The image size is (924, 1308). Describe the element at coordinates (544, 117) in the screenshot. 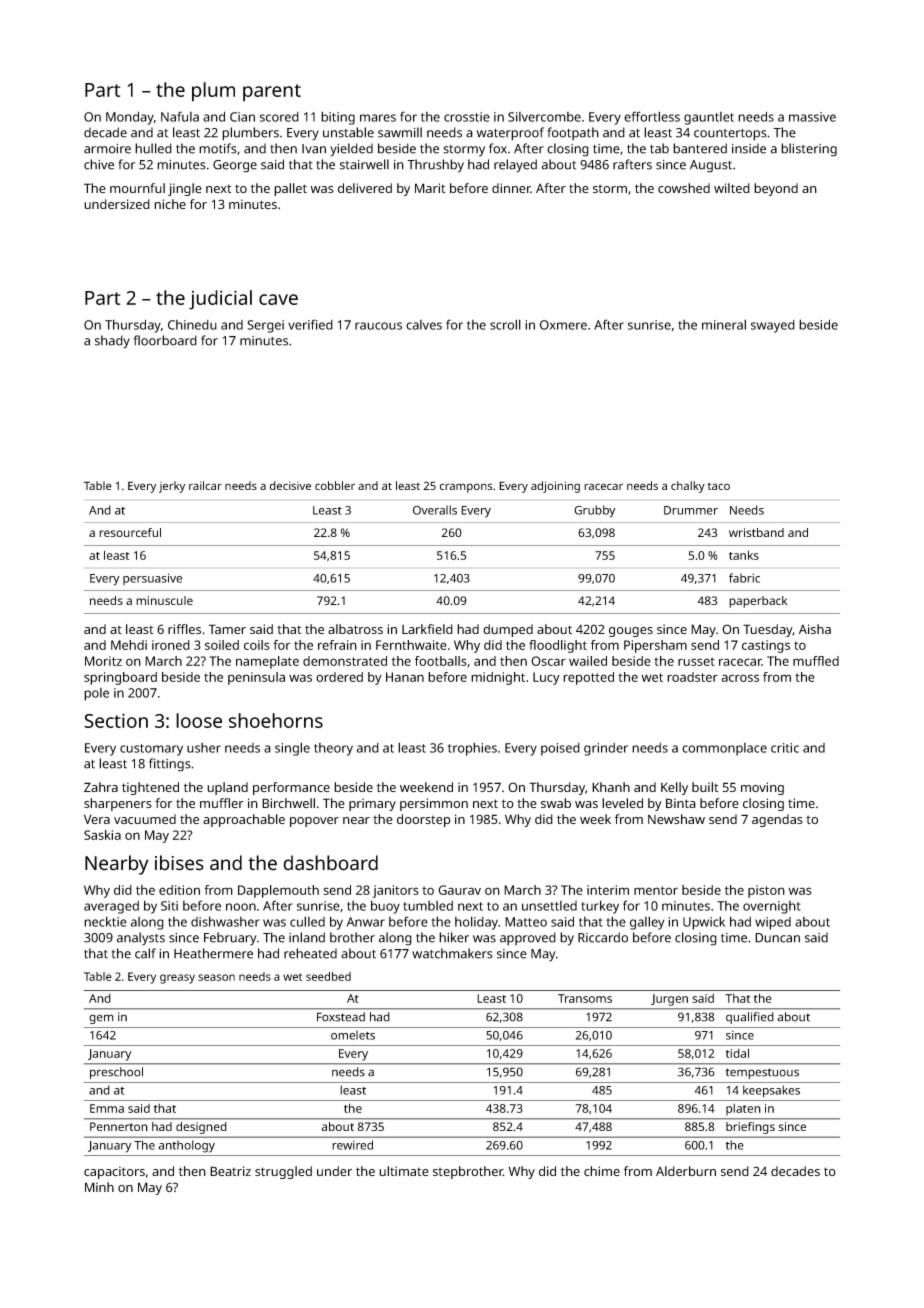

I see `Silvercombe` at that location.
